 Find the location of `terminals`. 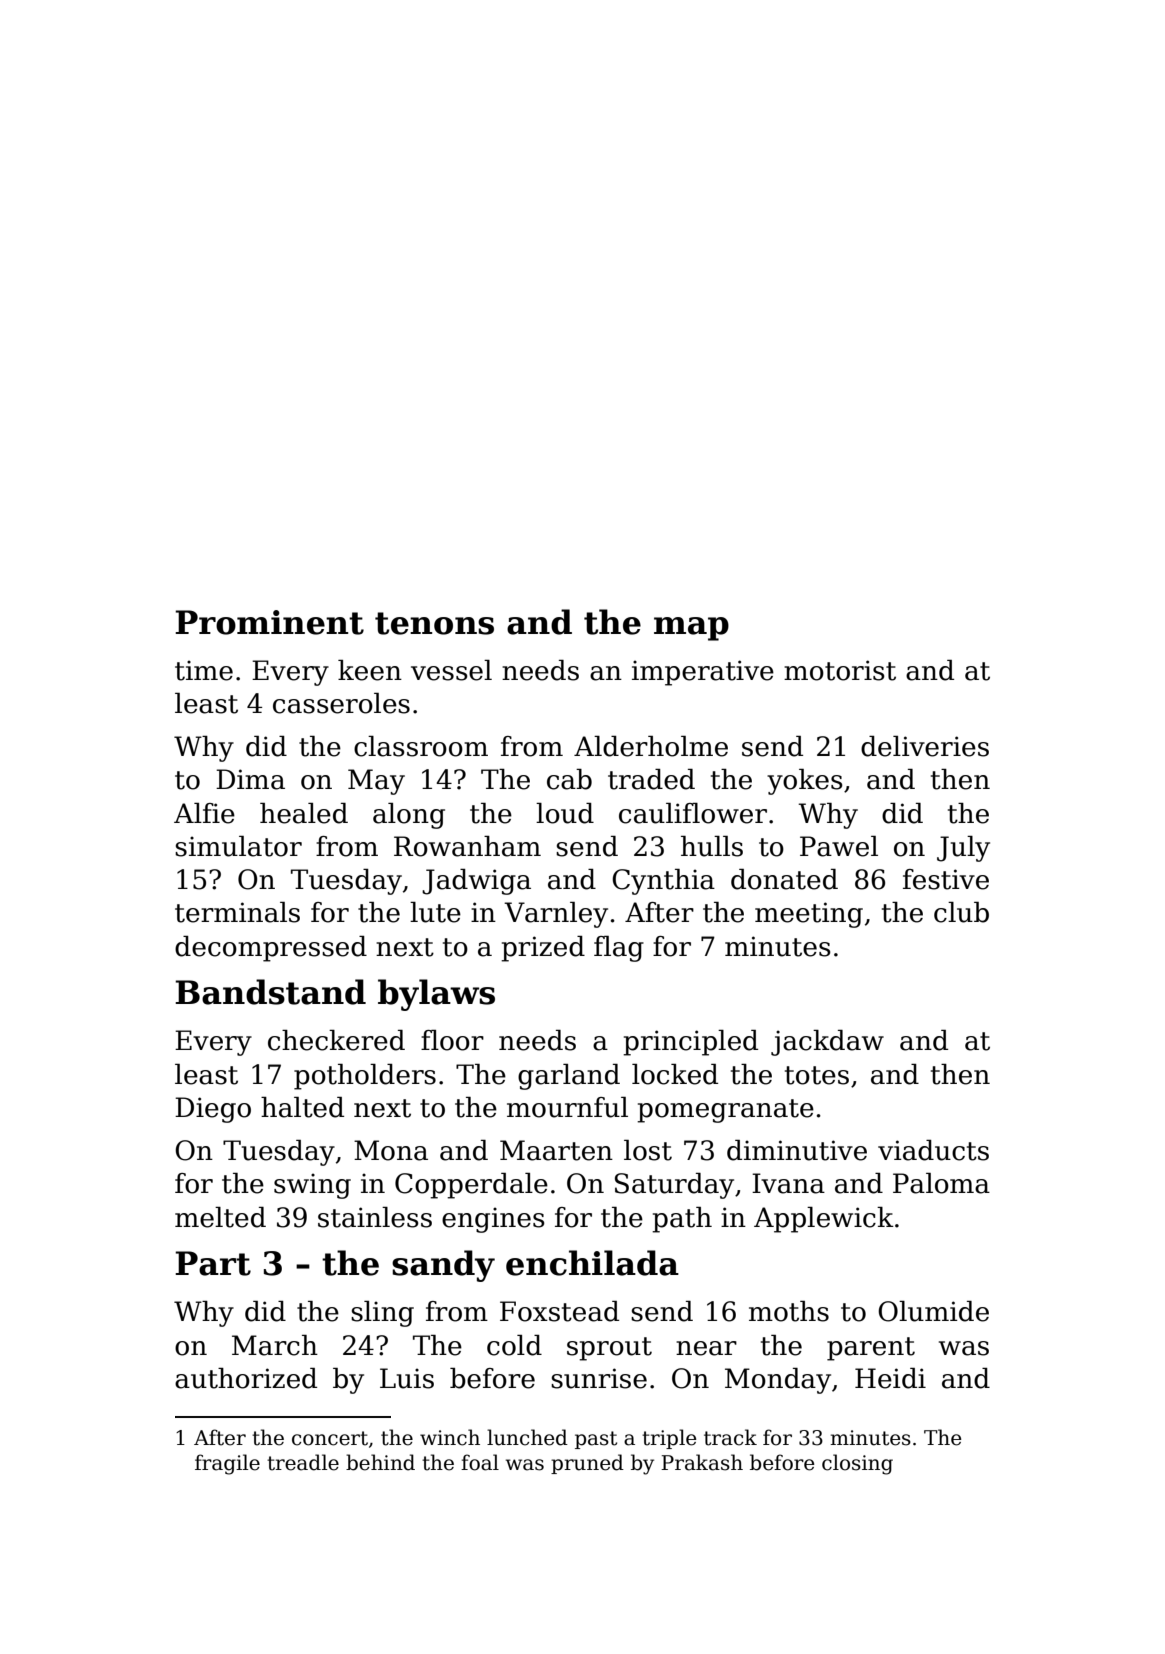

terminals is located at coordinates (237, 912).
